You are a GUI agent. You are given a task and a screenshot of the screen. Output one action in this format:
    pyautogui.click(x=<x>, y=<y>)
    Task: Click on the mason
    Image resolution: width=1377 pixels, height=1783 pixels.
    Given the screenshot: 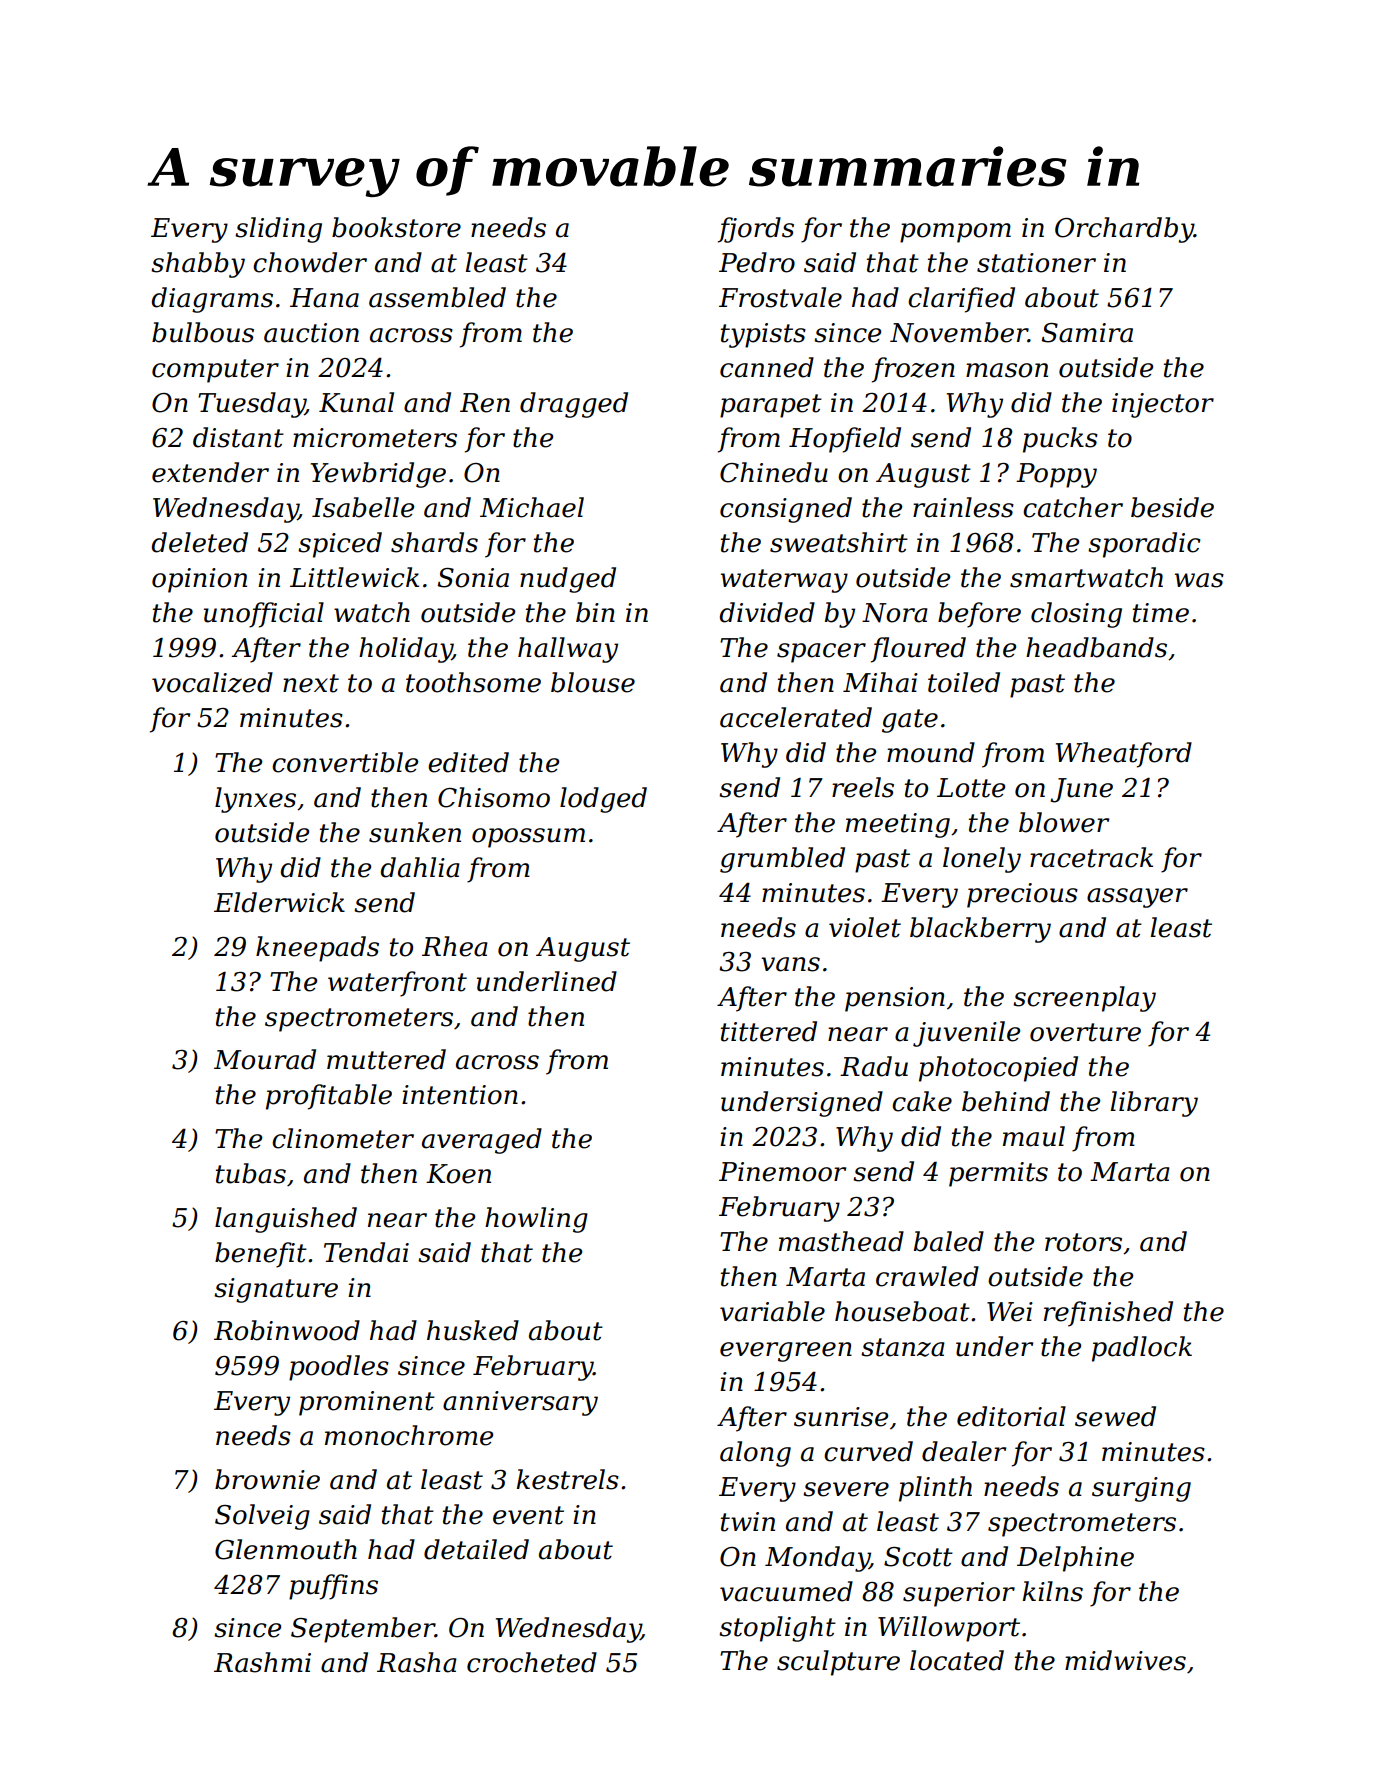 What is the action you would take?
    pyautogui.click(x=1007, y=370)
